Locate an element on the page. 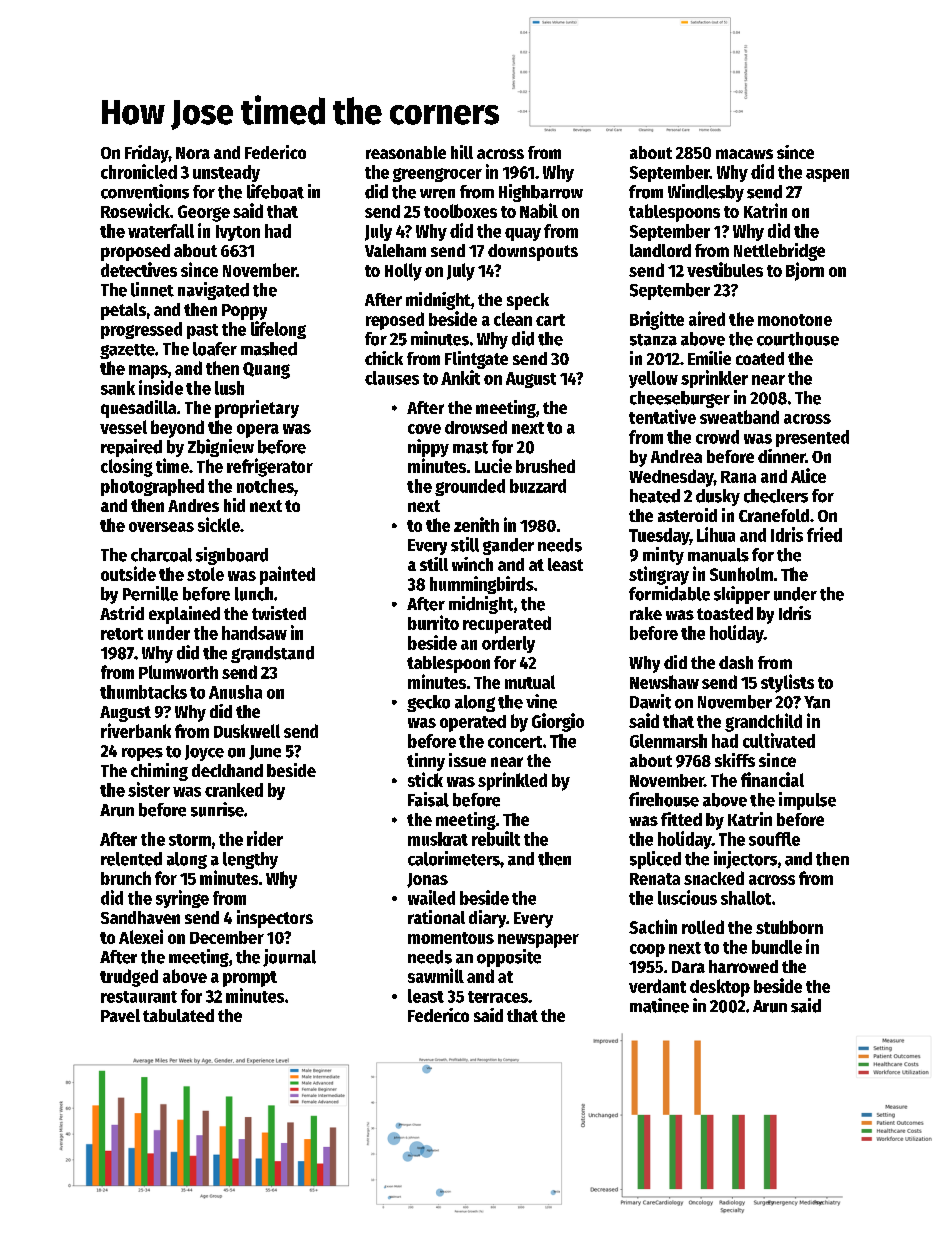 This document has height=1233, width=952. Giorgio is located at coordinates (558, 722).
